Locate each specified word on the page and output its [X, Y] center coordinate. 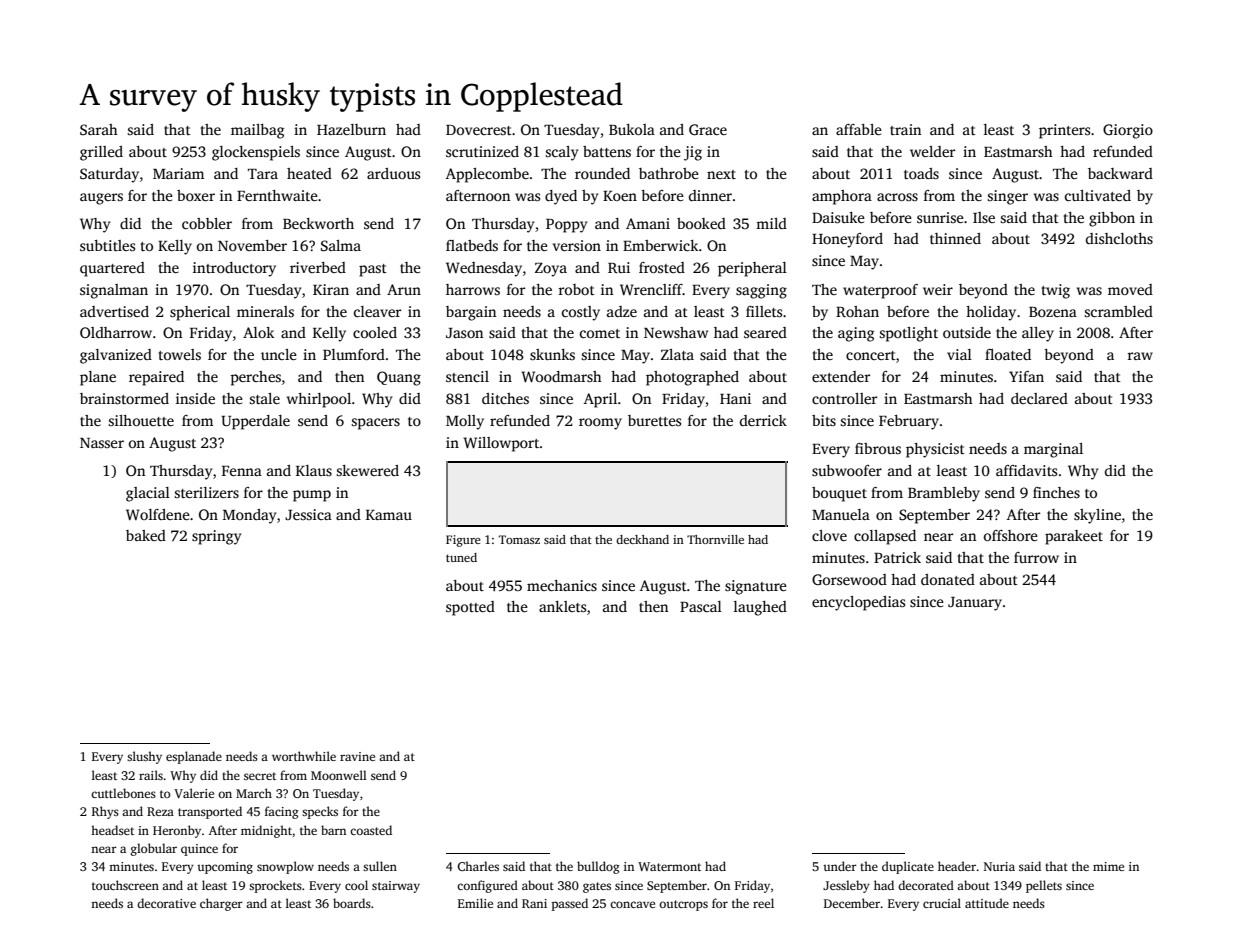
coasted [371, 830]
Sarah [99, 129]
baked [146, 535]
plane [98, 378]
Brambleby [944, 494]
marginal [1053, 450]
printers [1064, 131]
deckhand [642, 539]
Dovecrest [479, 130]
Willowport [501, 444]
